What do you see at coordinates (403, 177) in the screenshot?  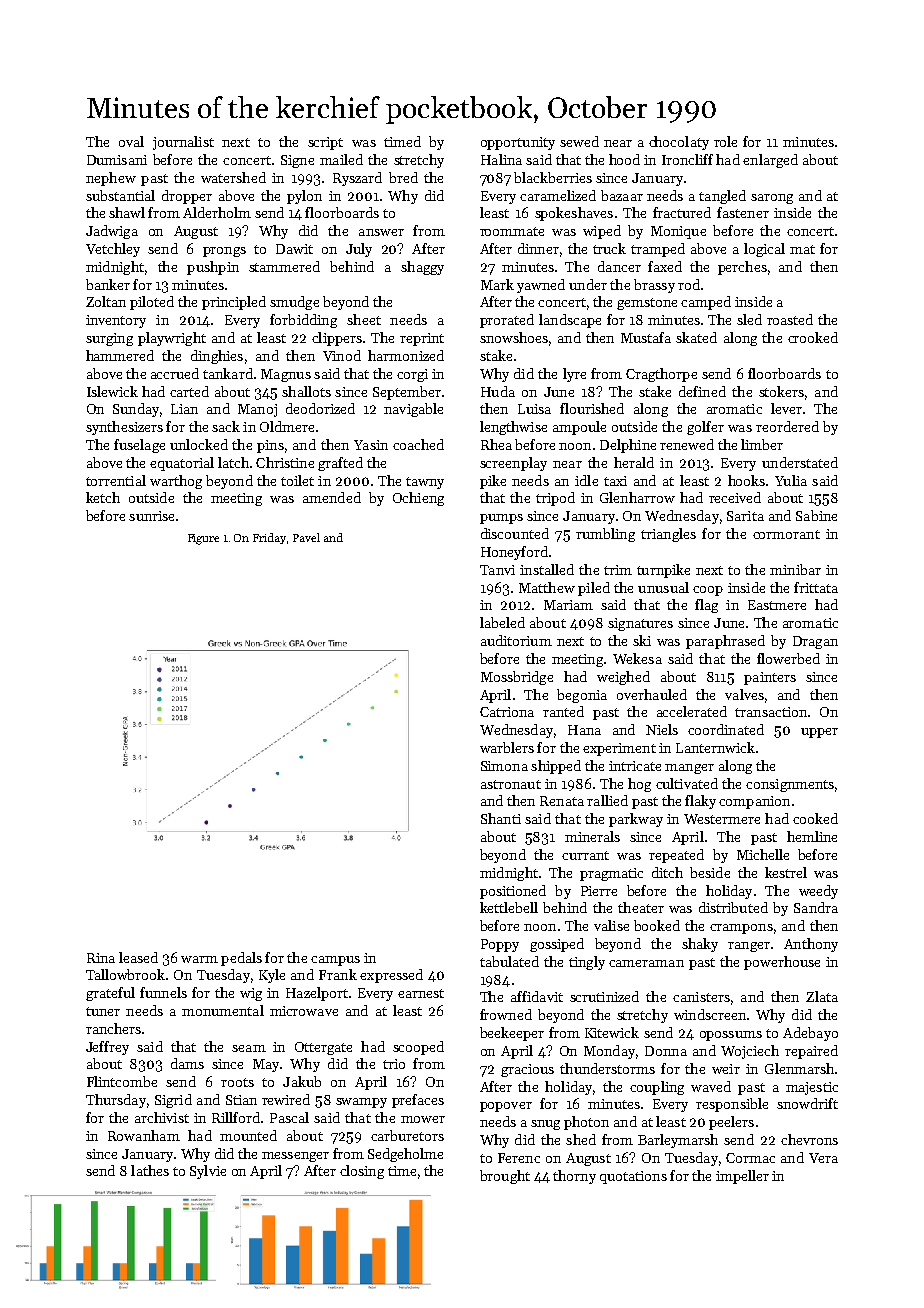 I see `bred` at bounding box center [403, 177].
